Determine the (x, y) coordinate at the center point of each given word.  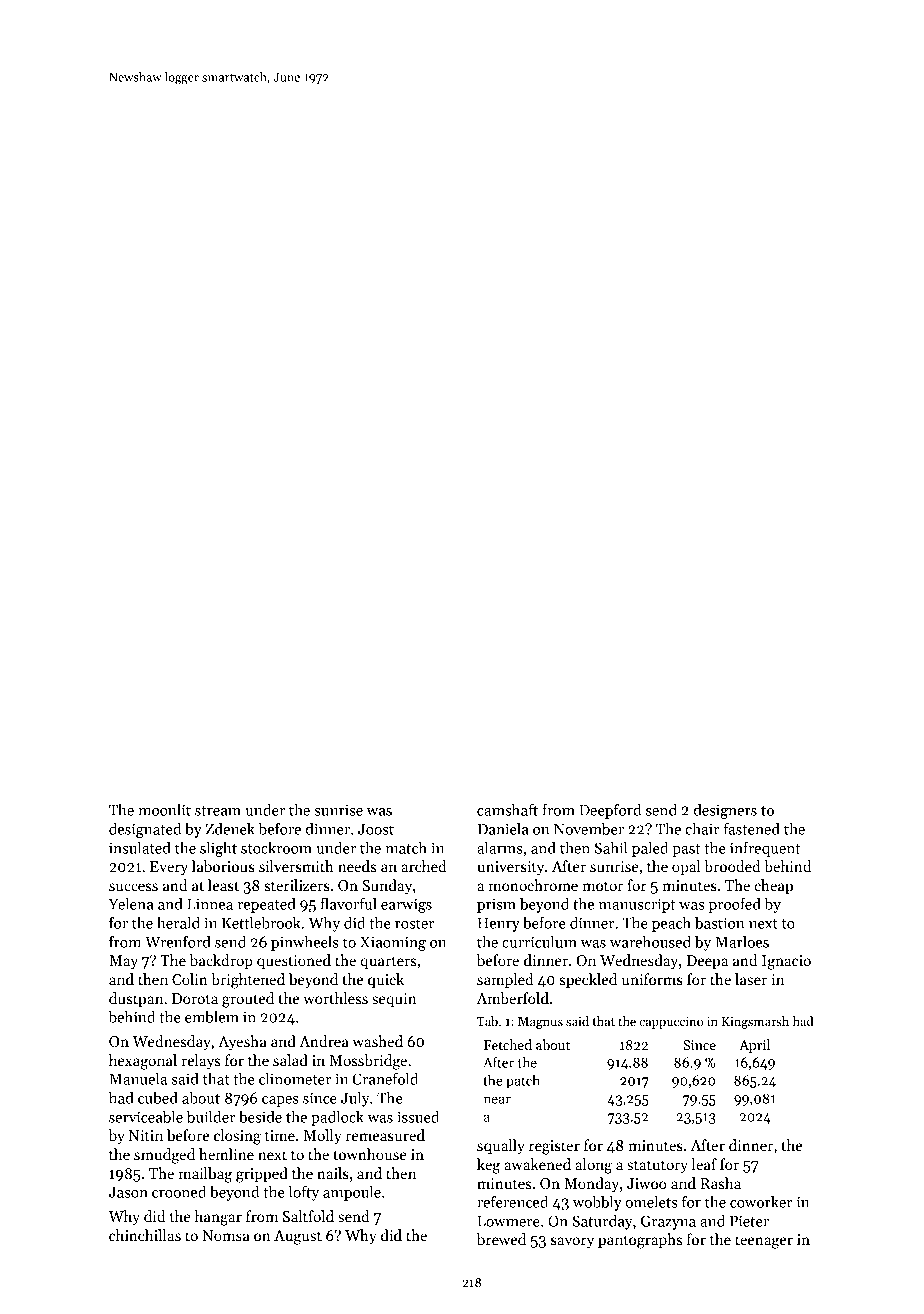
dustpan (136, 999)
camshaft (507, 810)
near (497, 1100)
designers (725, 811)
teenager (764, 1242)
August (298, 1237)
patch (523, 1082)
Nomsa (226, 1235)
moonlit (164, 810)
